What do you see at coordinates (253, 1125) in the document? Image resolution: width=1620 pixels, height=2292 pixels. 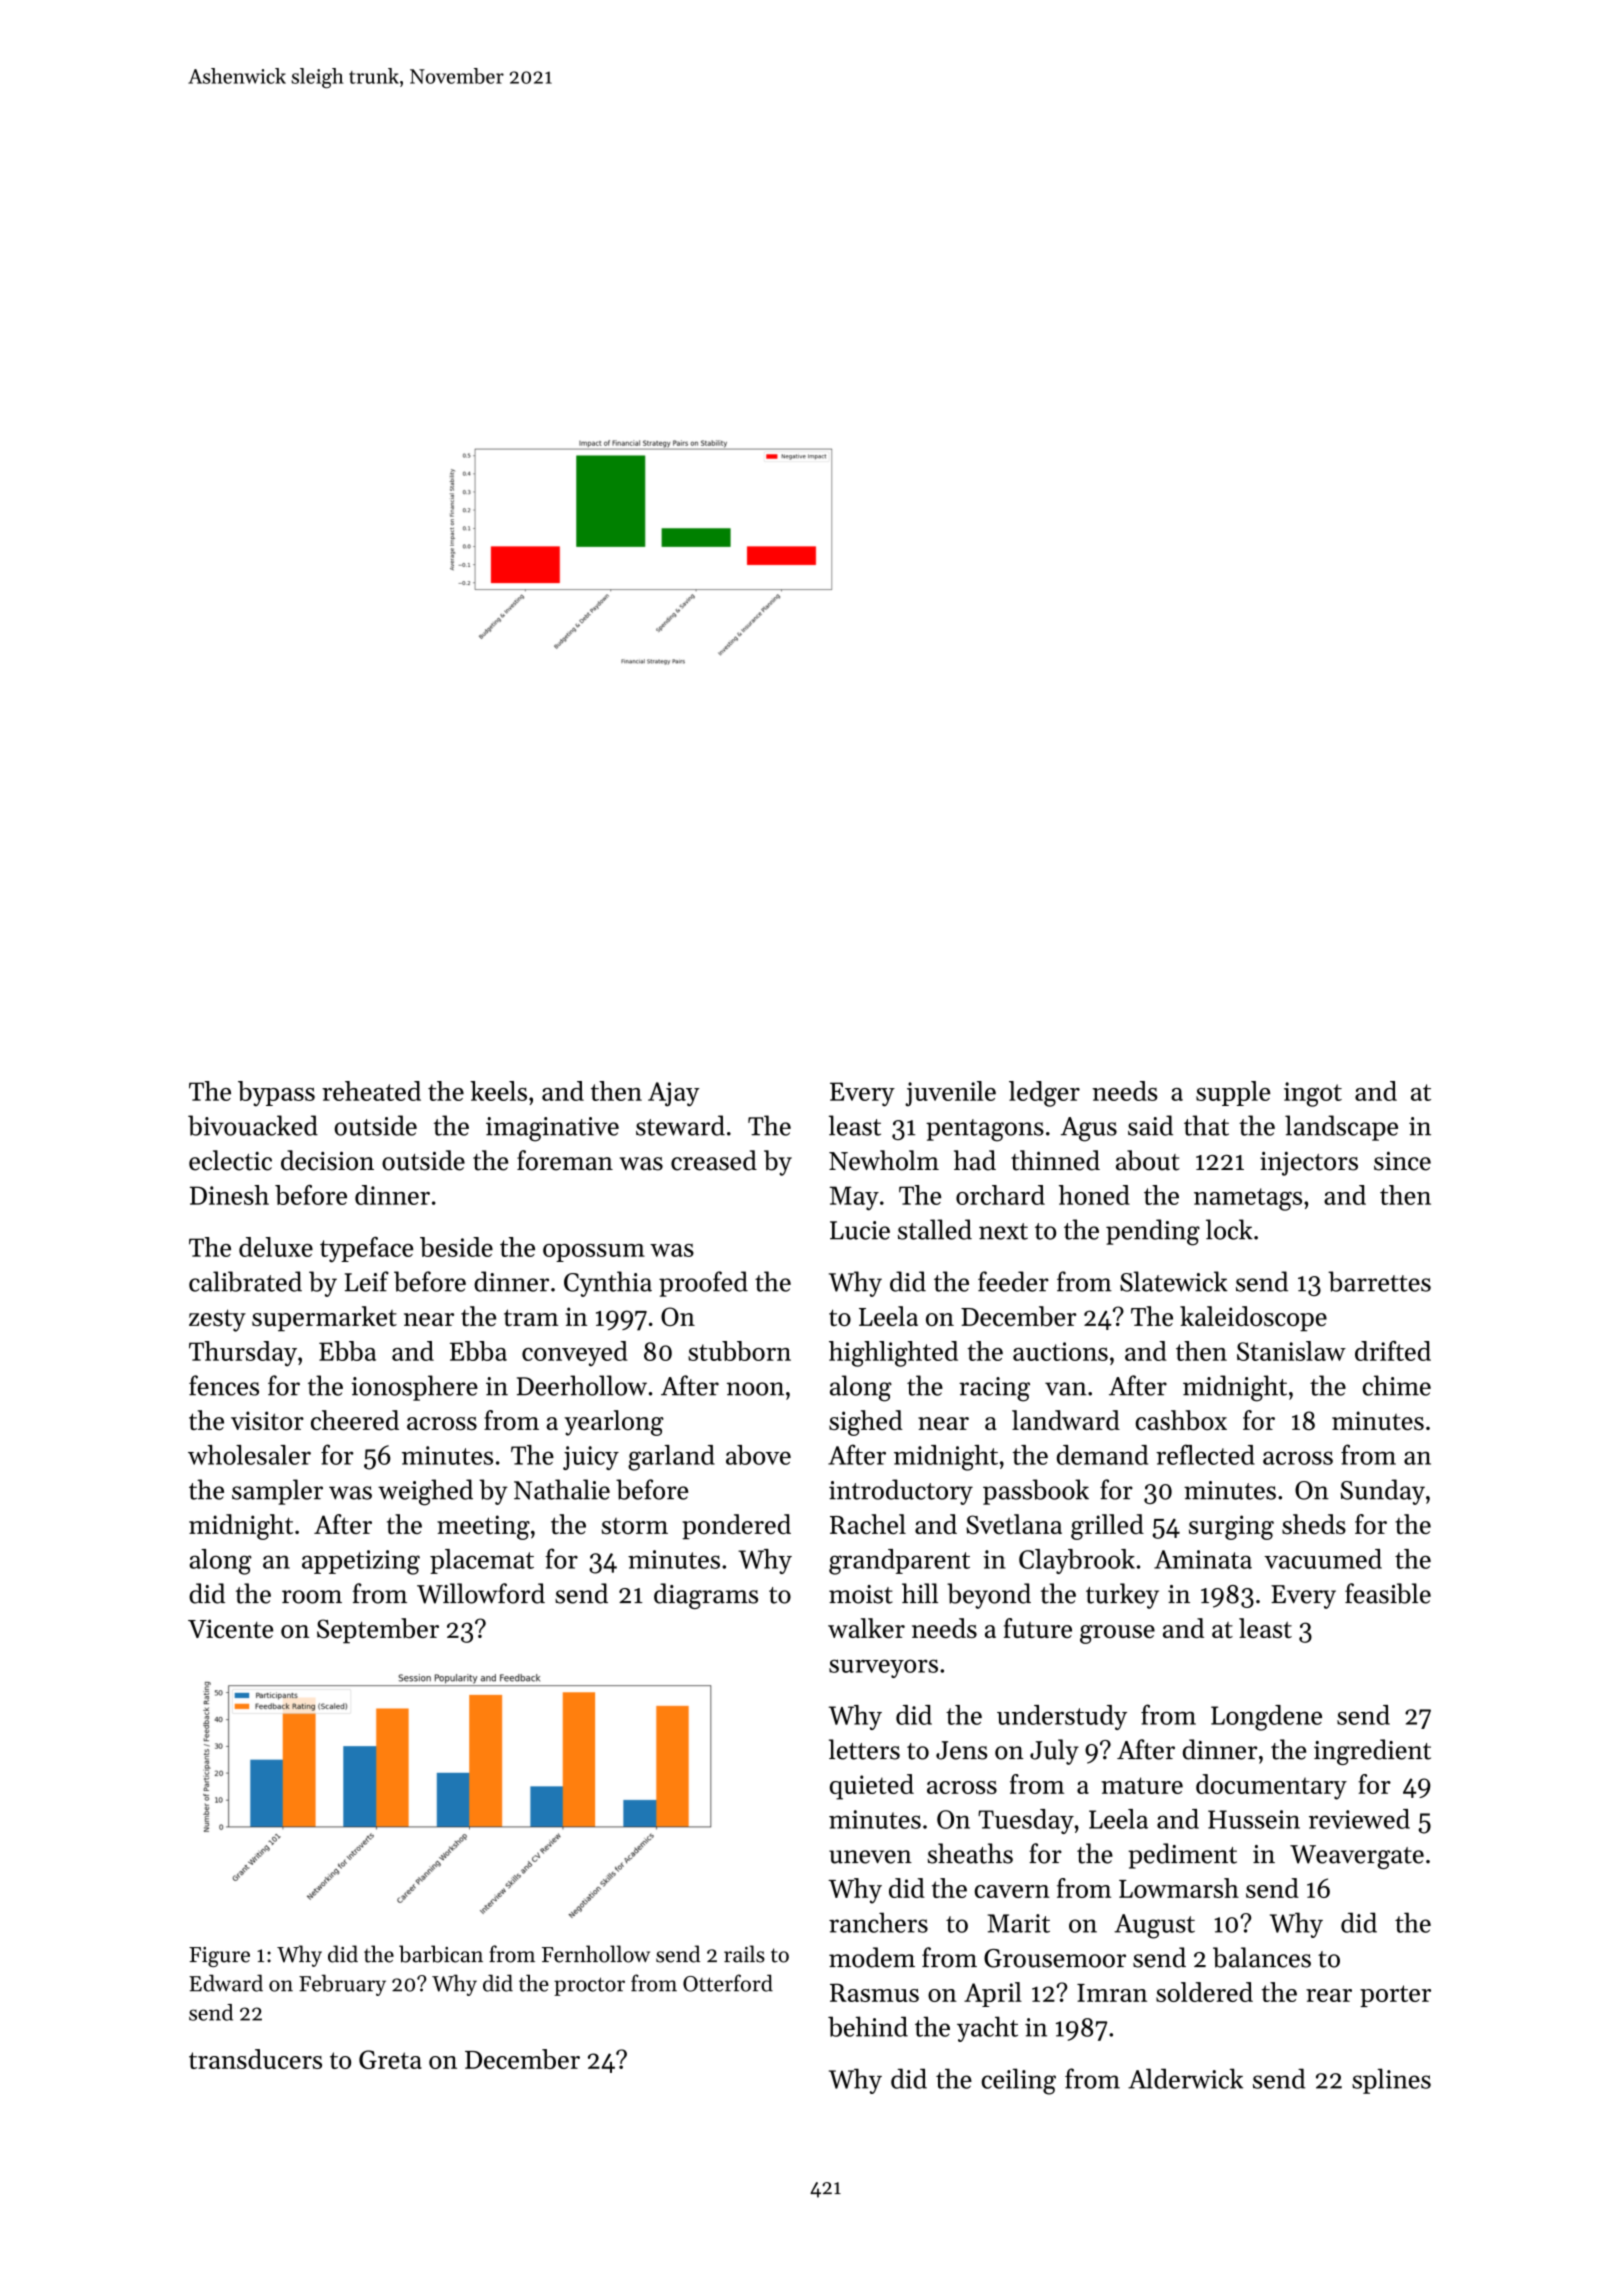 I see `bivouacked` at bounding box center [253, 1125].
